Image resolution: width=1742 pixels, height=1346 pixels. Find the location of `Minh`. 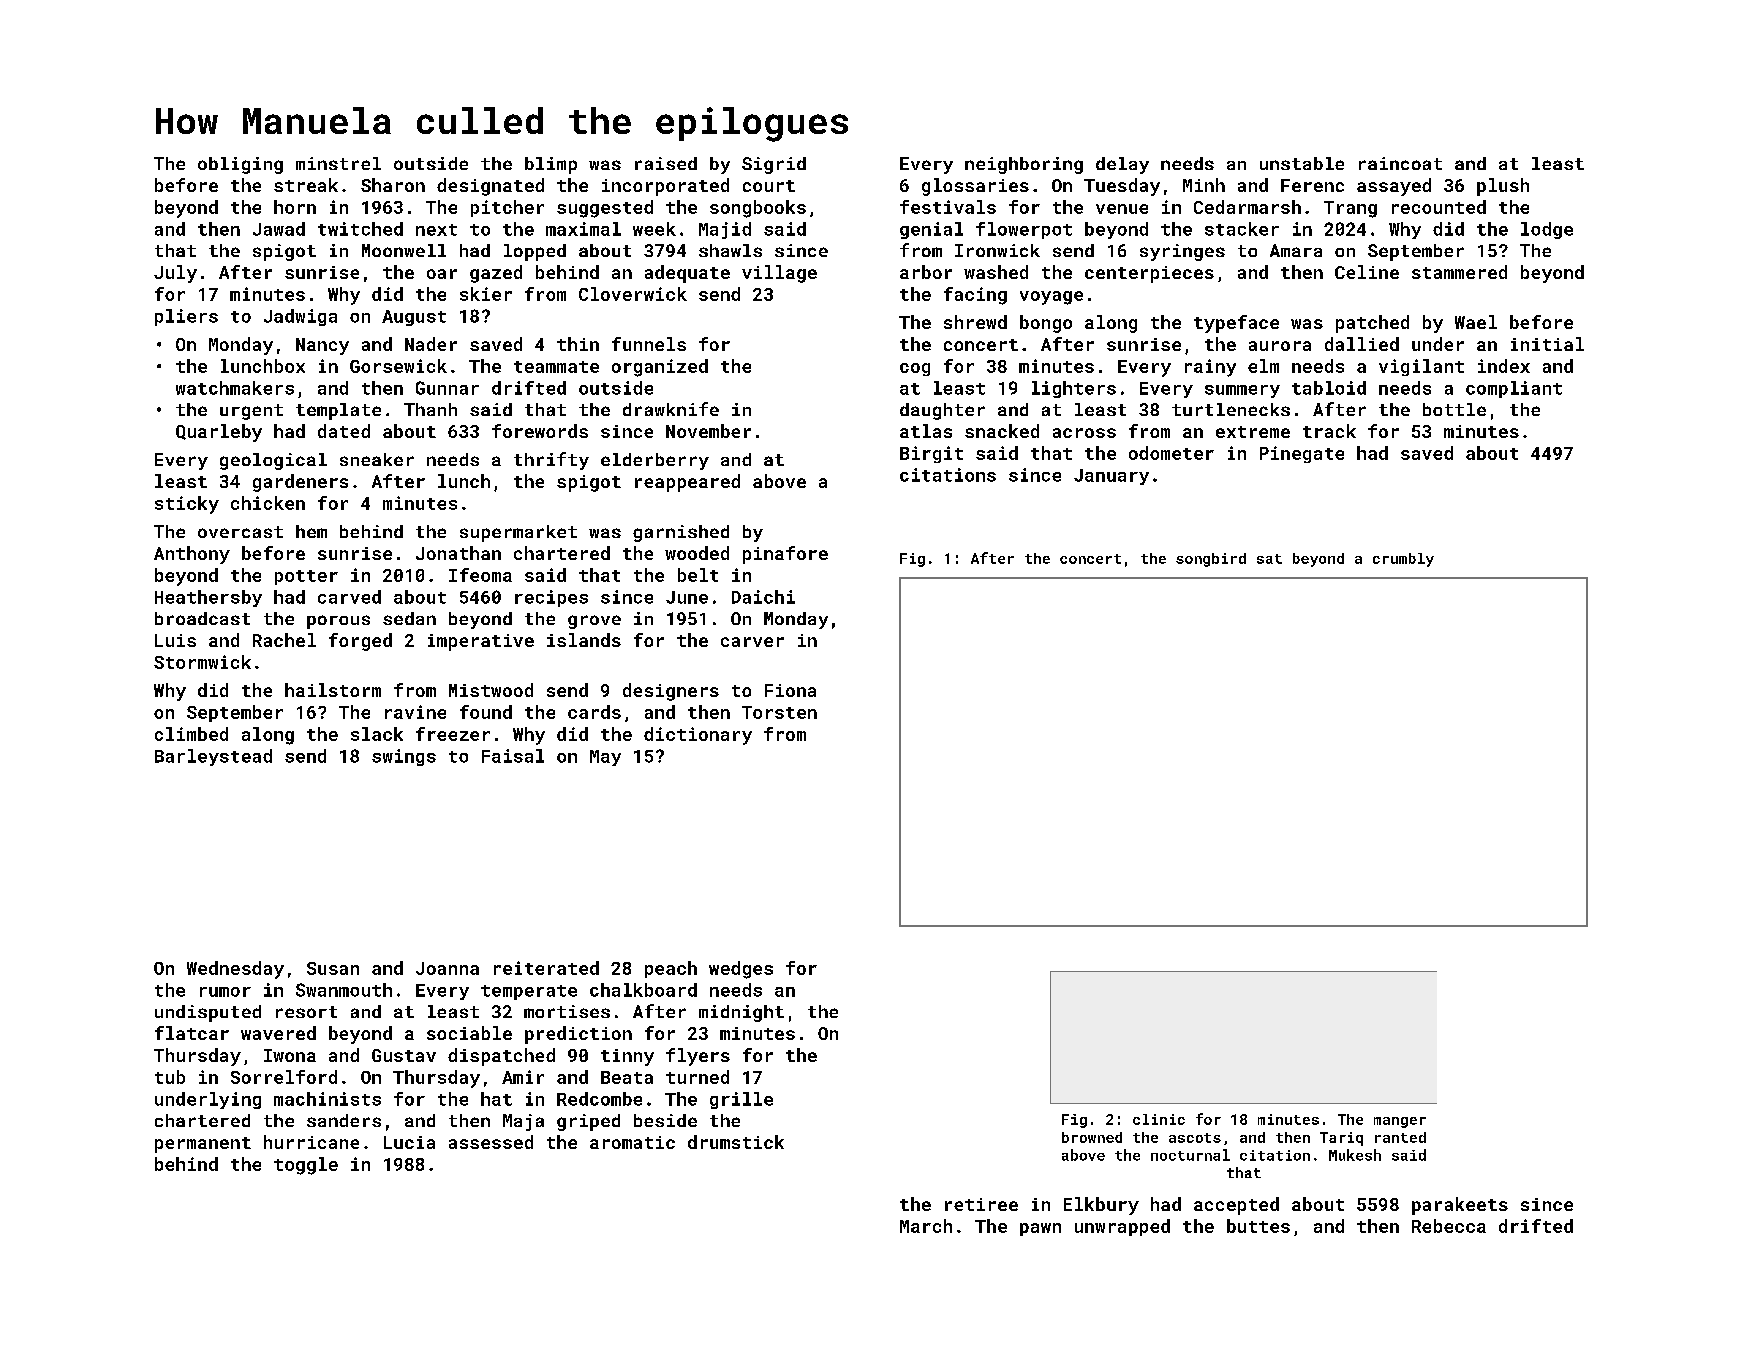

Minh is located at coordinates (1204, 185).
